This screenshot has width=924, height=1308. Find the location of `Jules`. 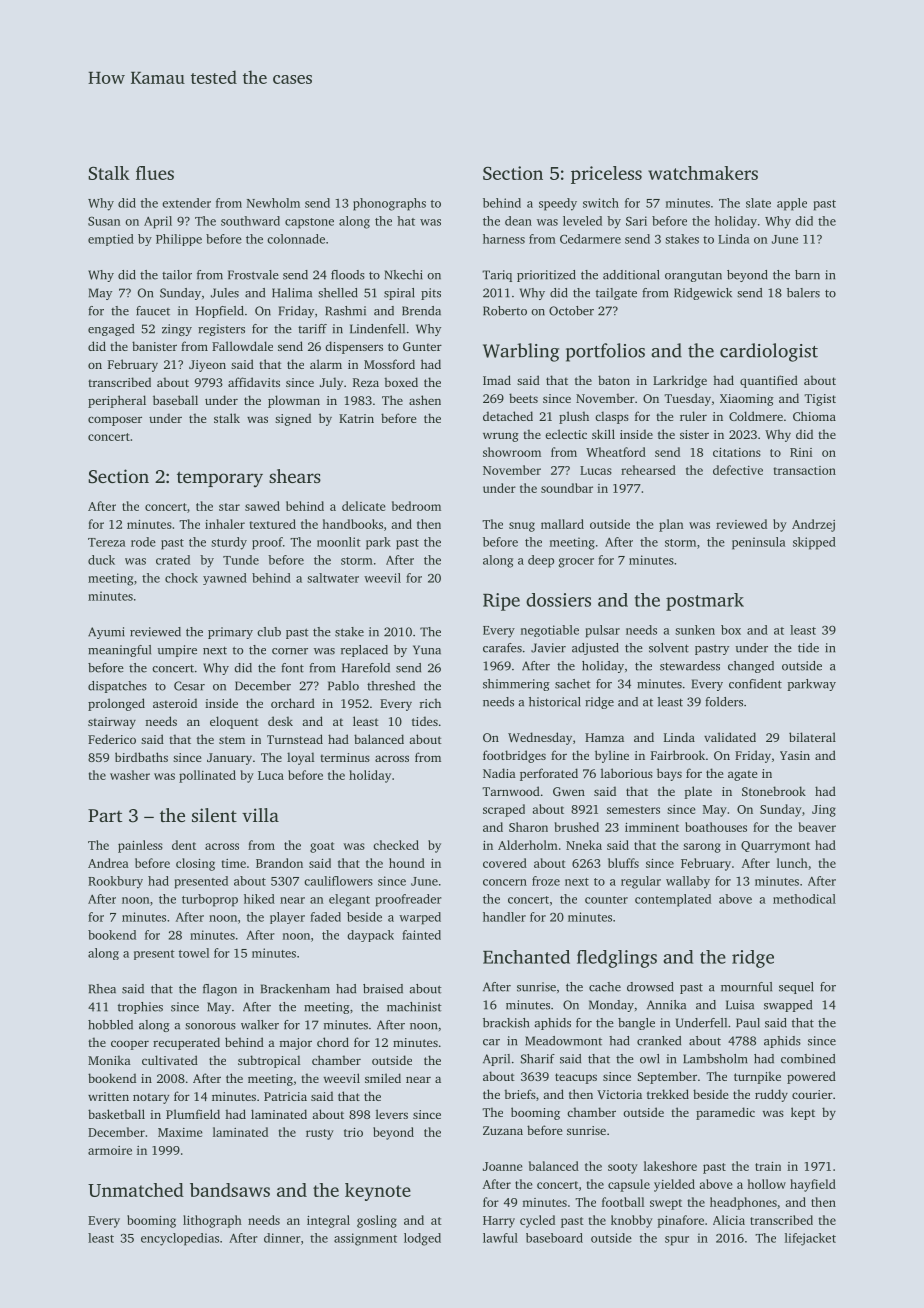

Jules is located at coordinates (225, 293).
